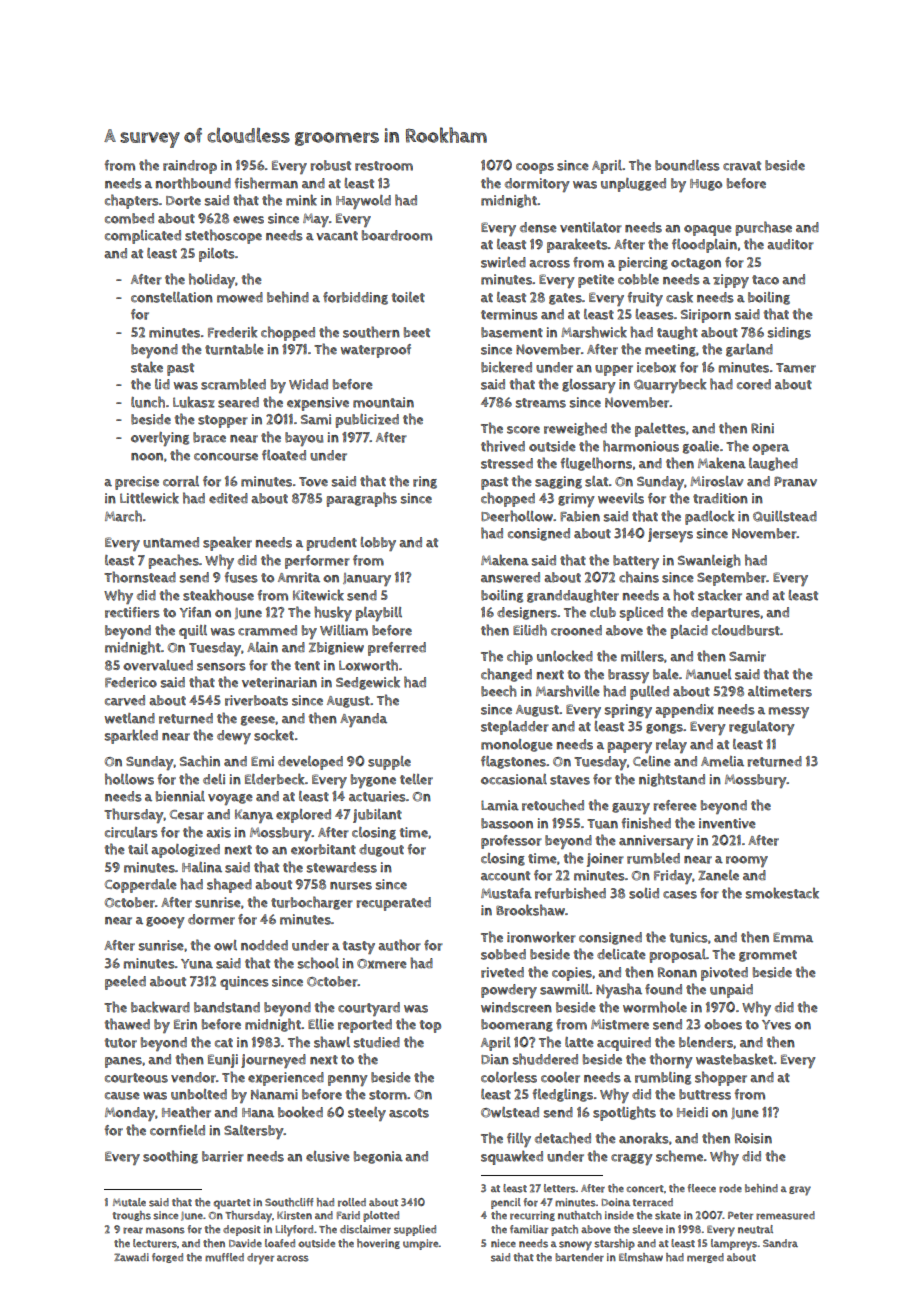  Describe the element at coordinates (796, 368) in the screenshot. I see `Tamer` at that location.
